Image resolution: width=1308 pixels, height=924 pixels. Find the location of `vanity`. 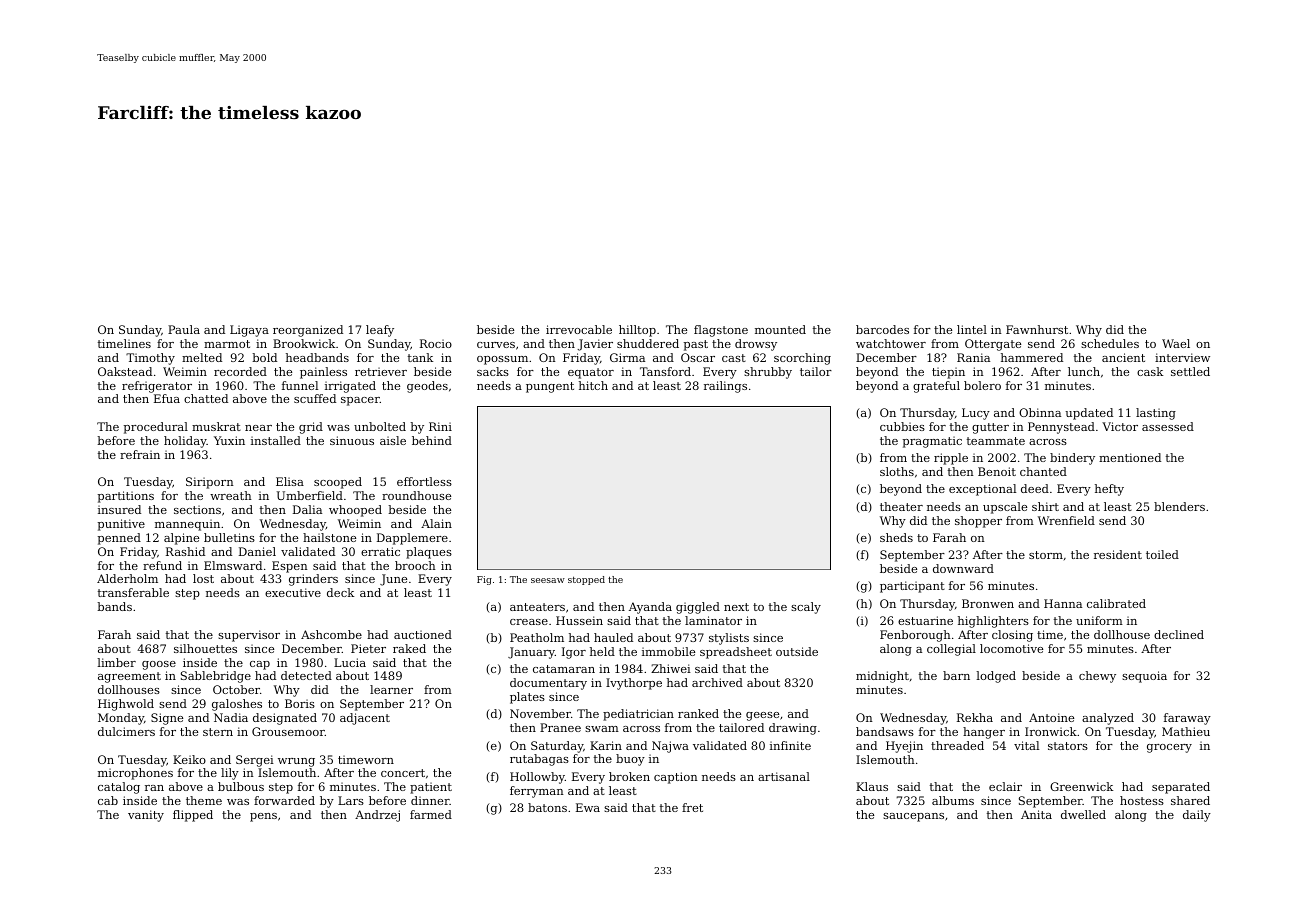

vanity is located at coordinates (146, 816).
